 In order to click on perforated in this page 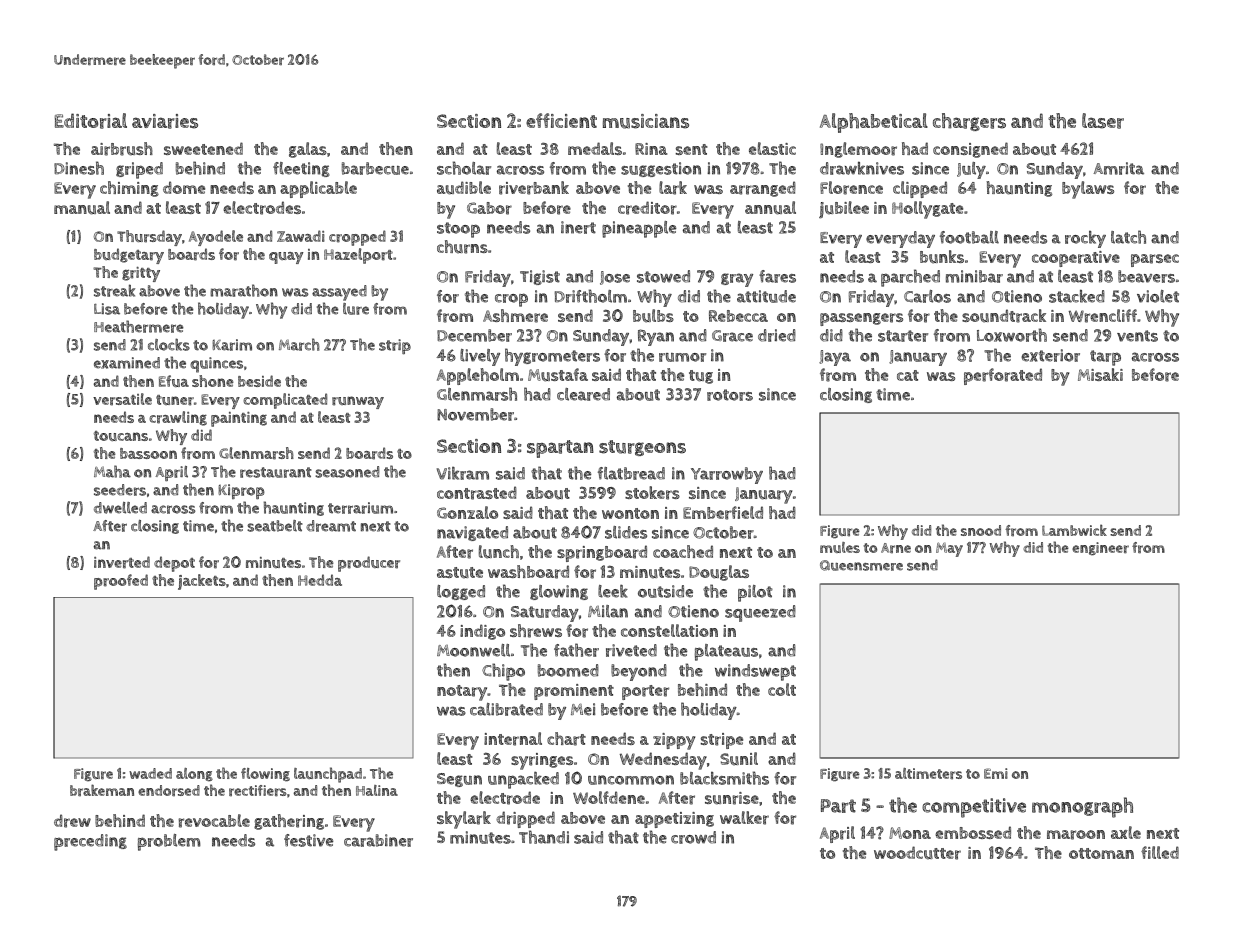, I will do `click(1003, 376)`.
